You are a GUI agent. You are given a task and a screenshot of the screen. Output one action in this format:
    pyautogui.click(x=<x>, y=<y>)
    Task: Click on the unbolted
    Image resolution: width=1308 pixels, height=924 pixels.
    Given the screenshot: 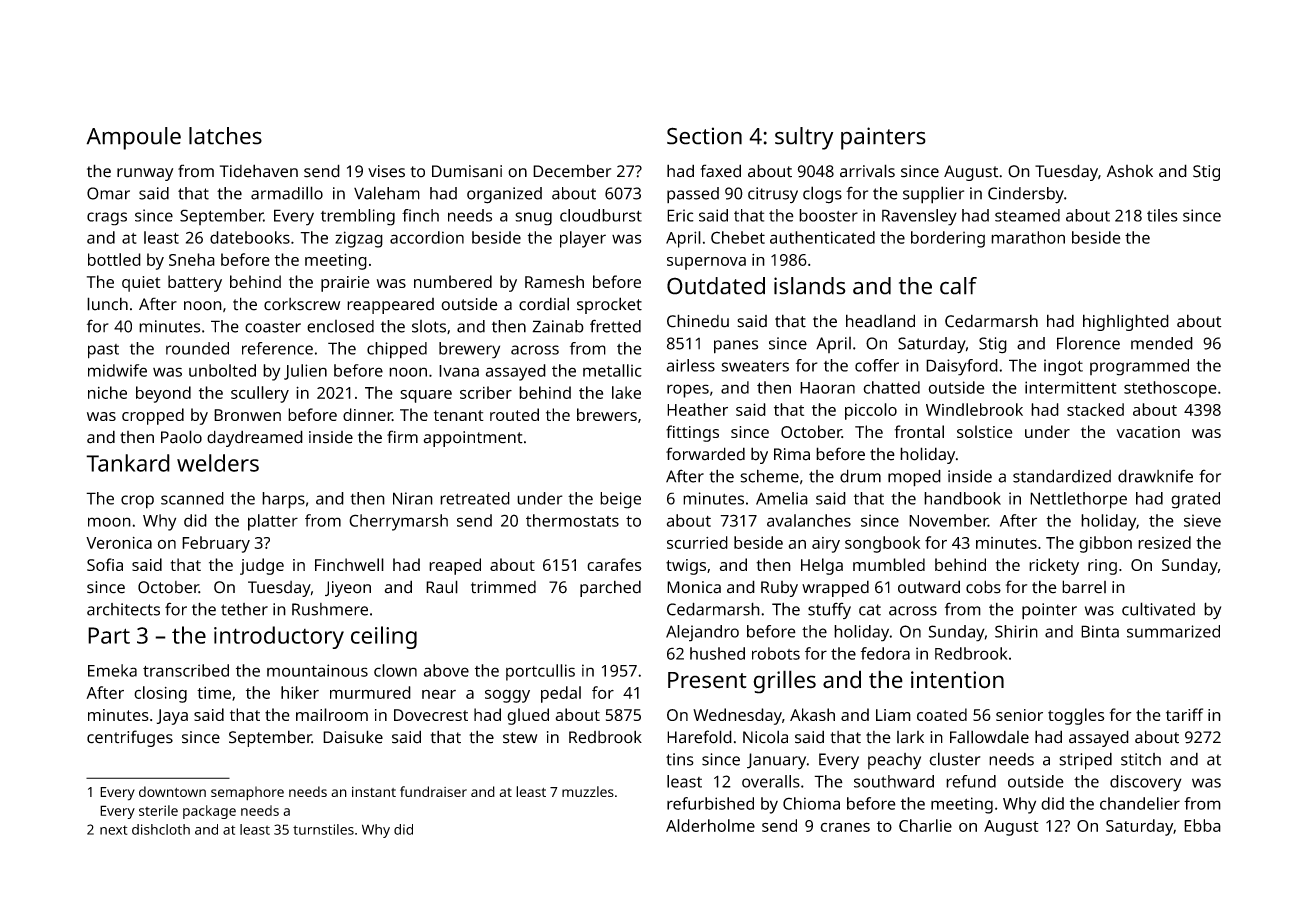 What is the action you would take?
    pyautogui.click(x=222, y=370)
